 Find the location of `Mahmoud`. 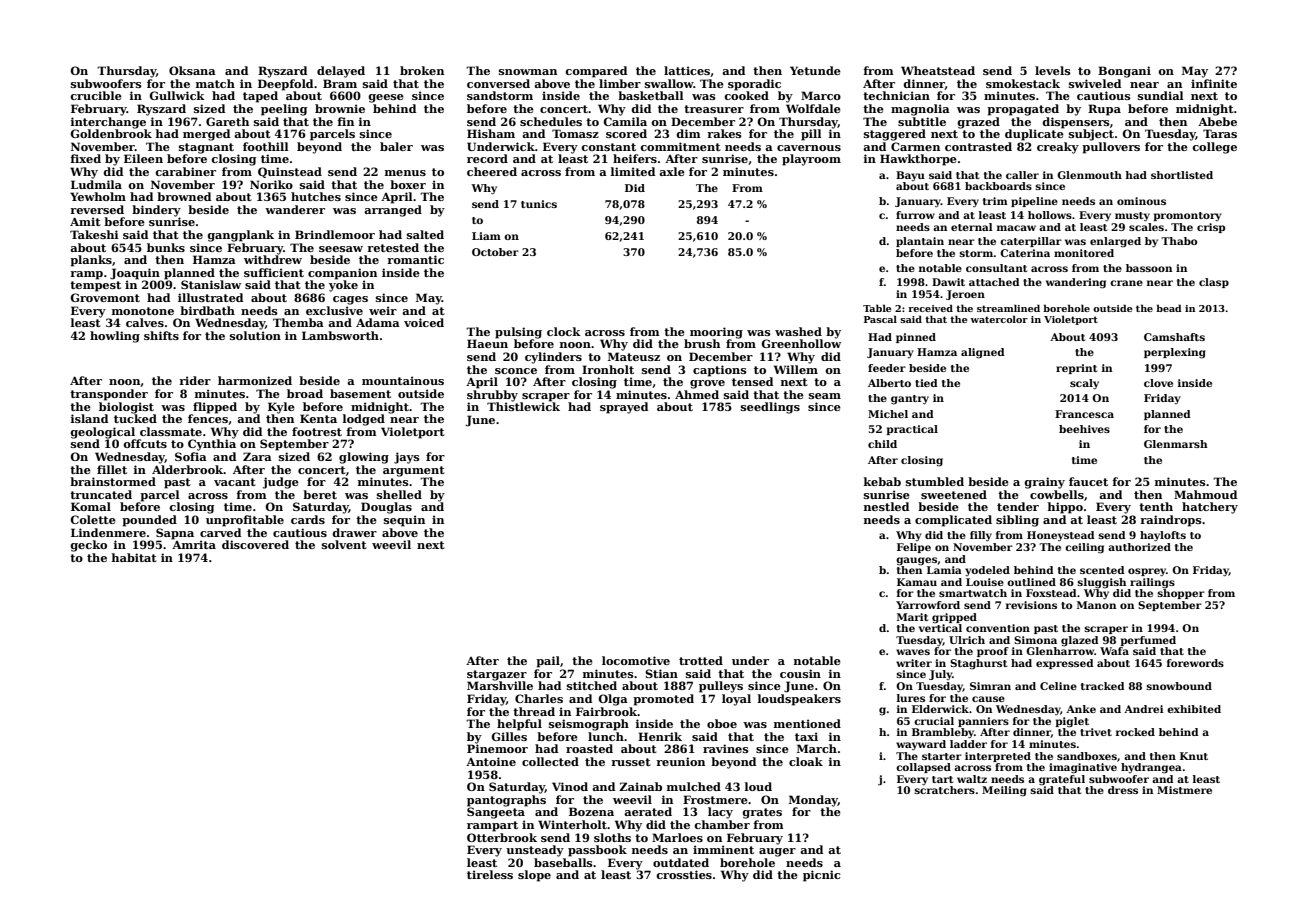

Mahmoud is located at coordinates (1205, 494).
